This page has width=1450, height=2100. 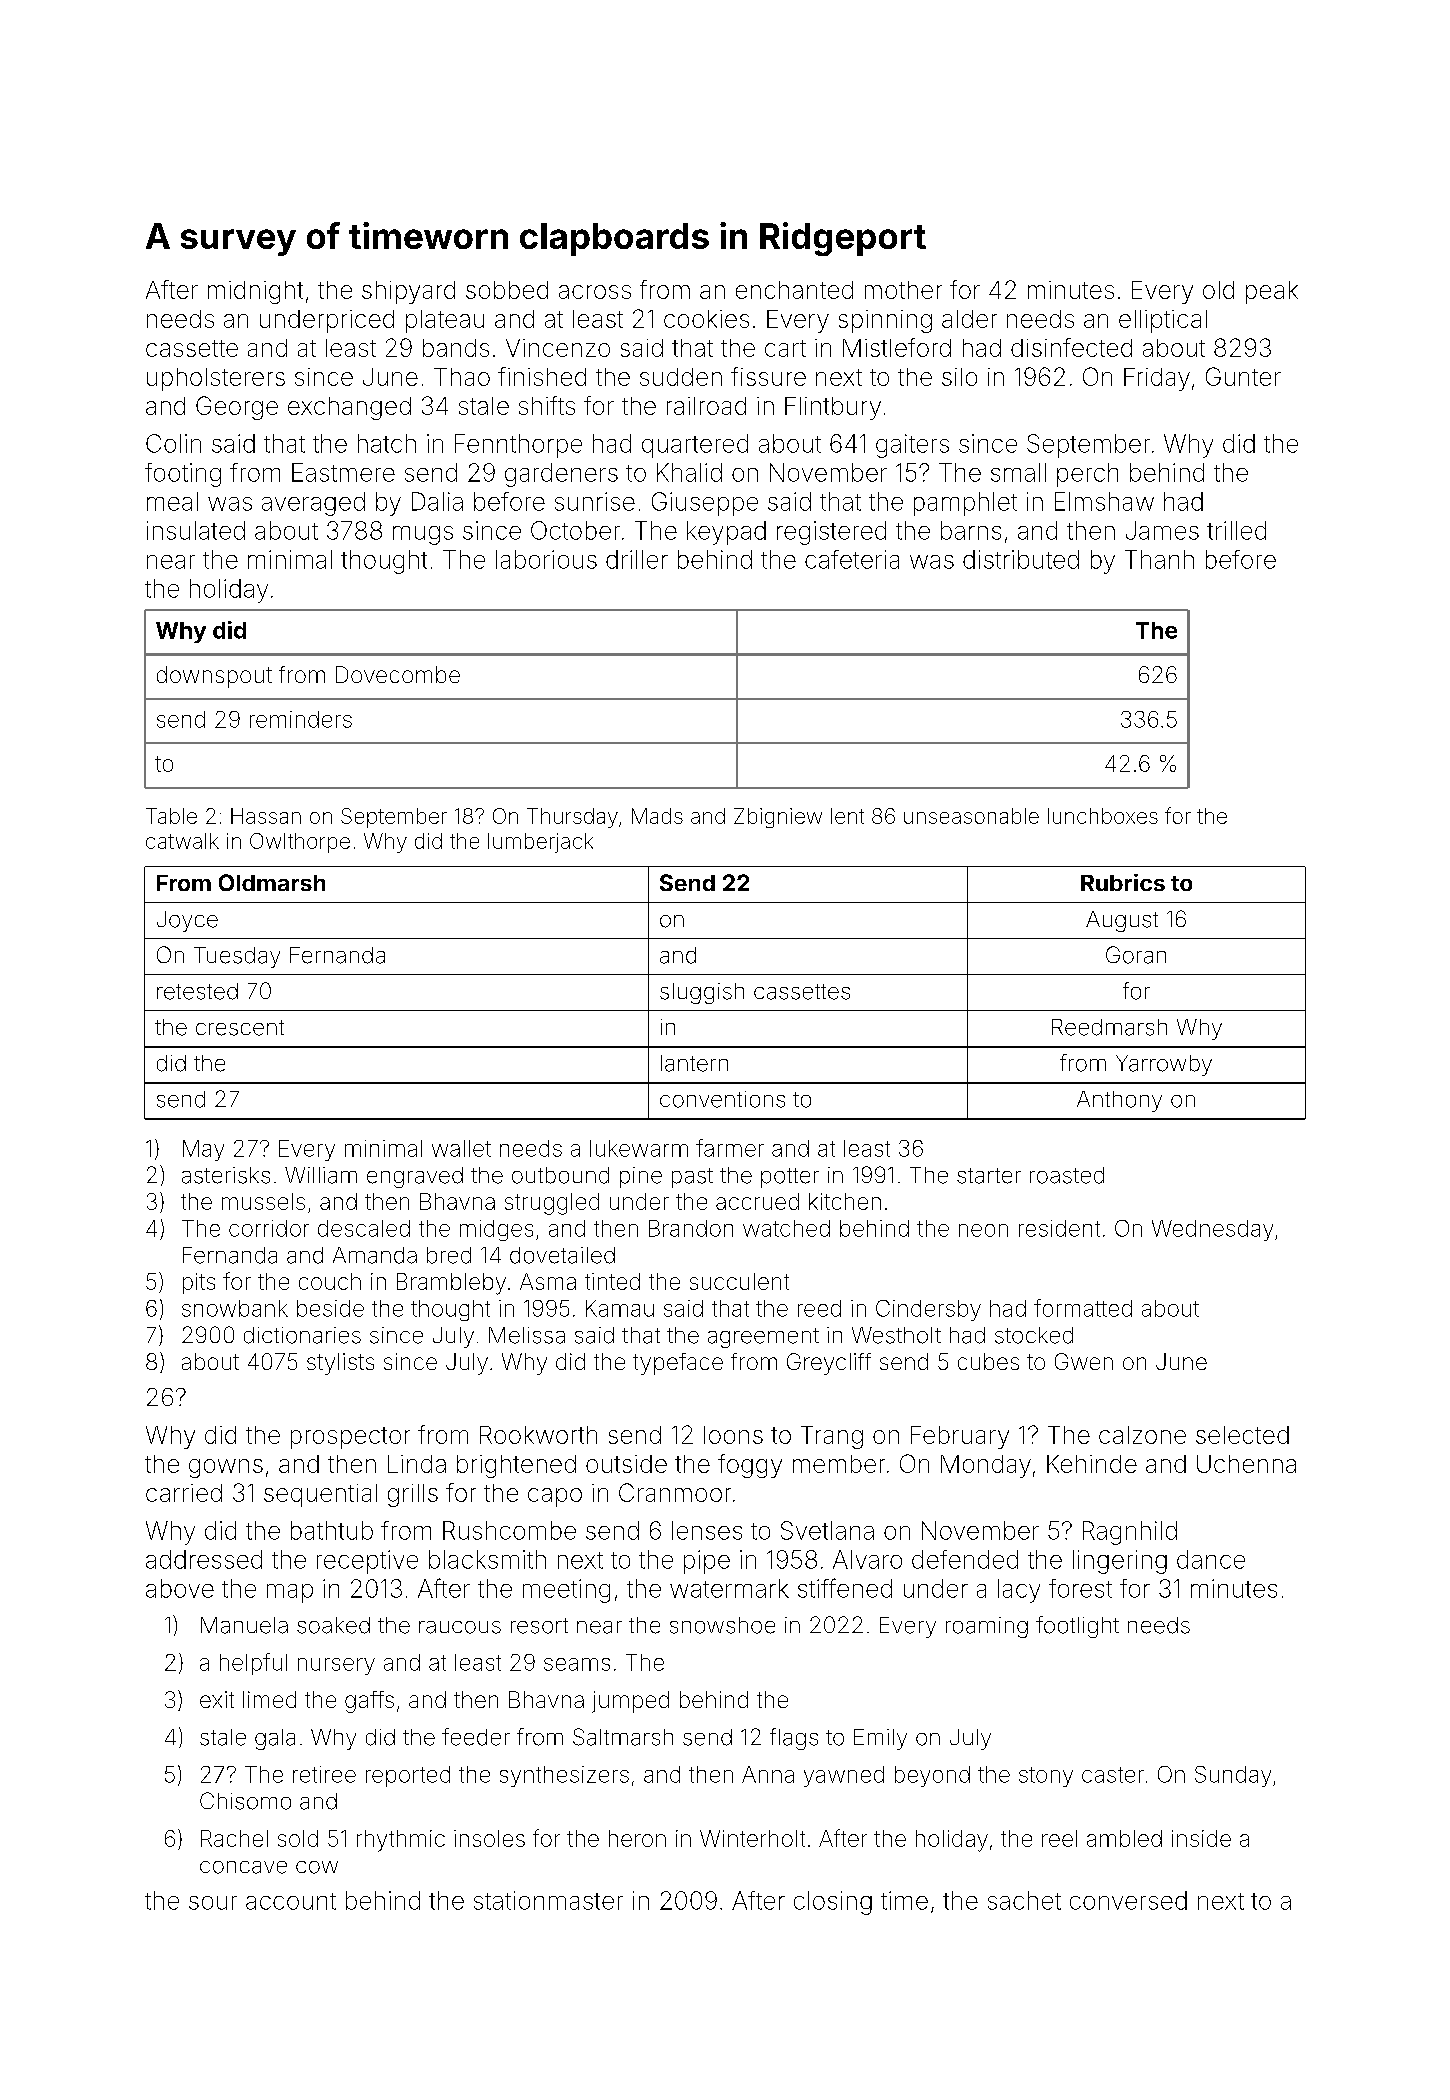 What do you see at coordinates (1242, 1435) in the page?
I see `selected` at bounding box center [1242, 1435].
